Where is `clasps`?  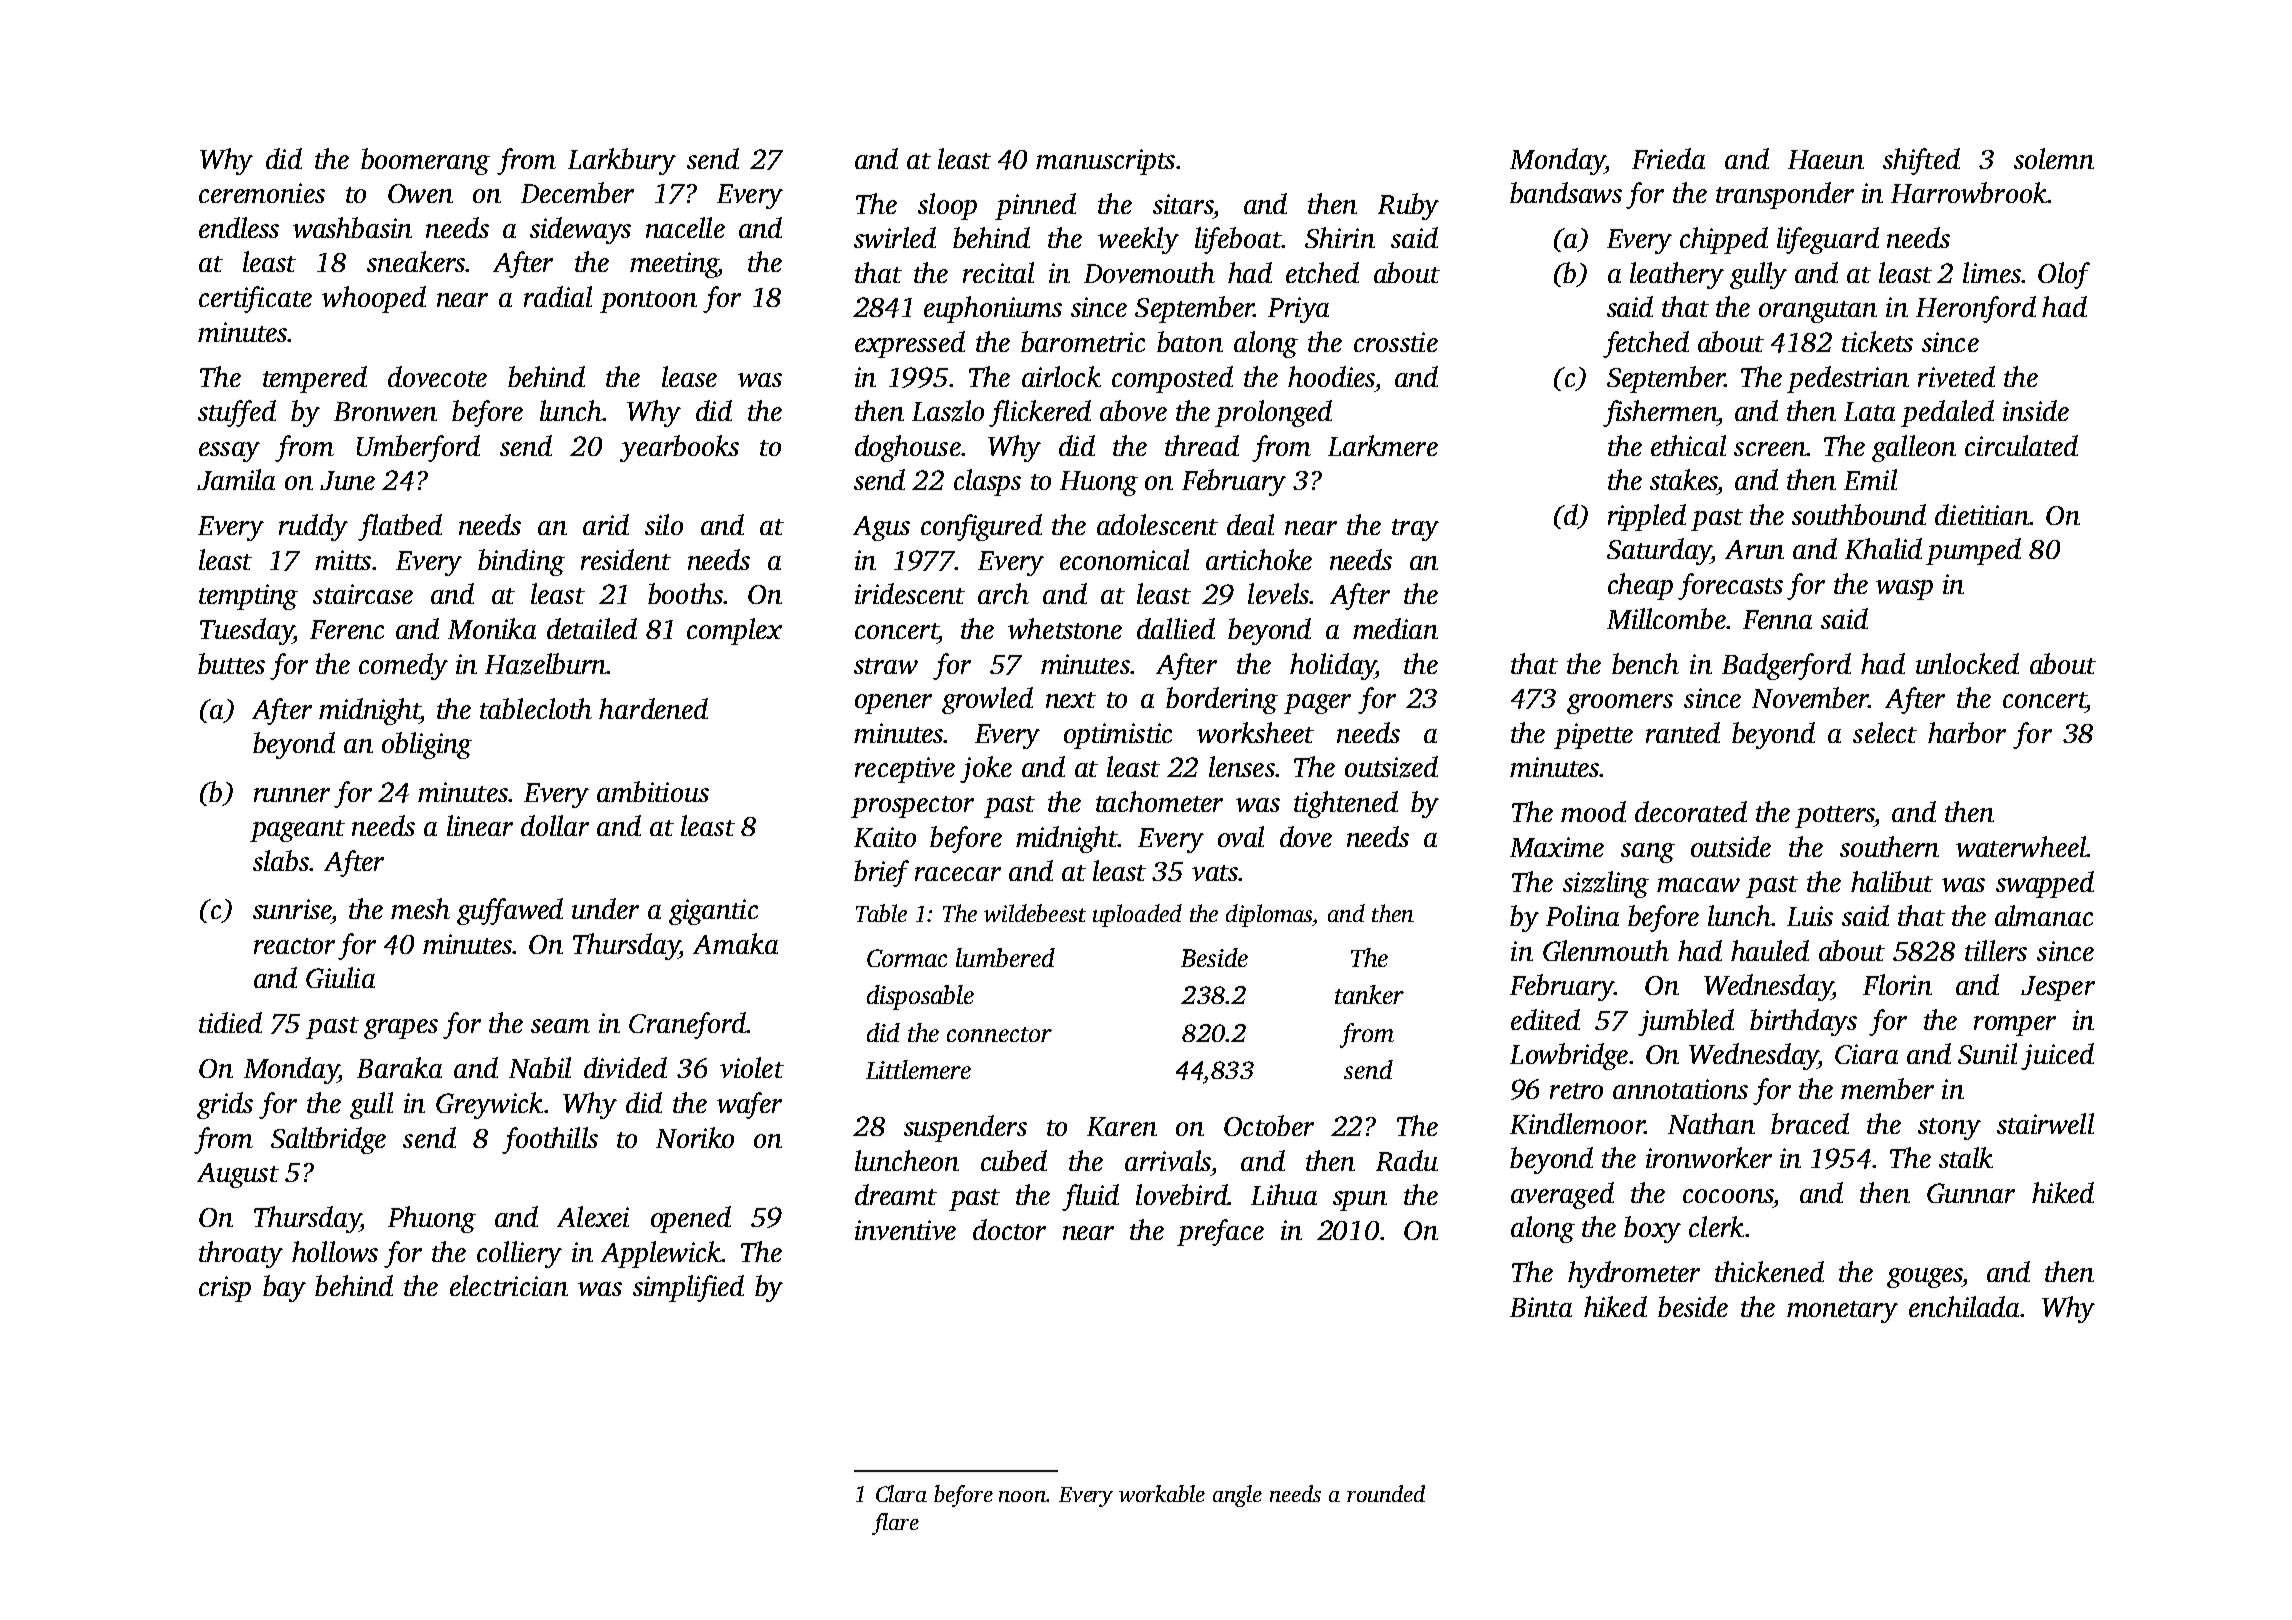 clasps is located at coordinates (987, 482).
